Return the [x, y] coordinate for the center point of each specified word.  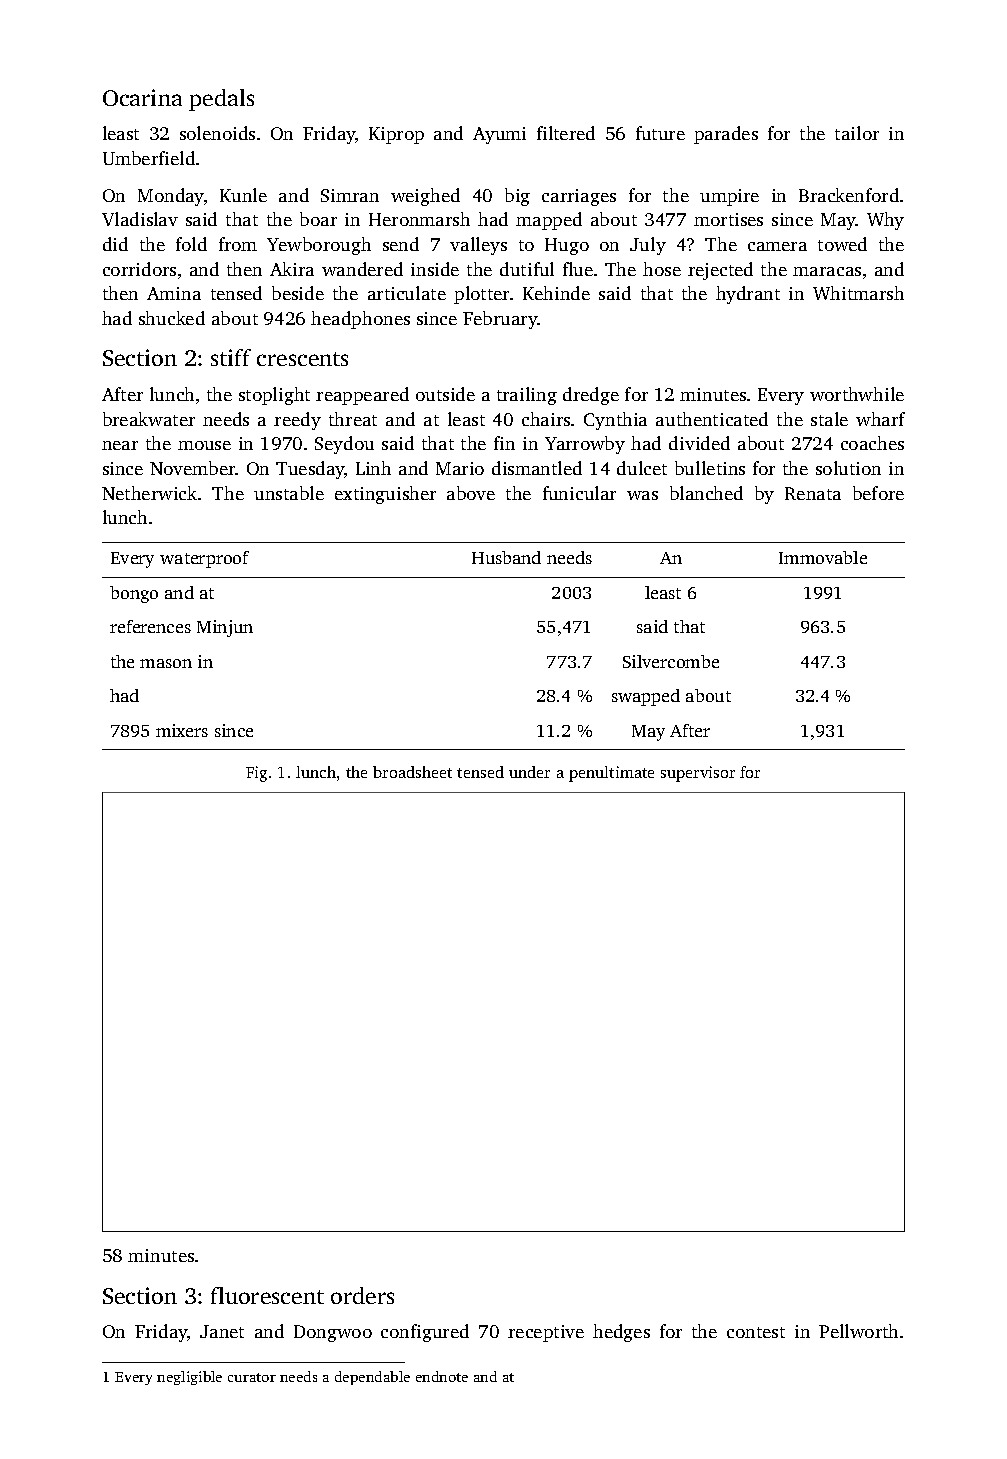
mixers [182, 730]
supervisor [698, 774]
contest [756, 1332]
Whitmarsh [858, 293]
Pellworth [858, 1331]
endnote [442, 1376]
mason [166, 663]
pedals [221, 100]
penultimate [611, 774]
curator [252, 1377]
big [517, 197]
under [529, 772]
